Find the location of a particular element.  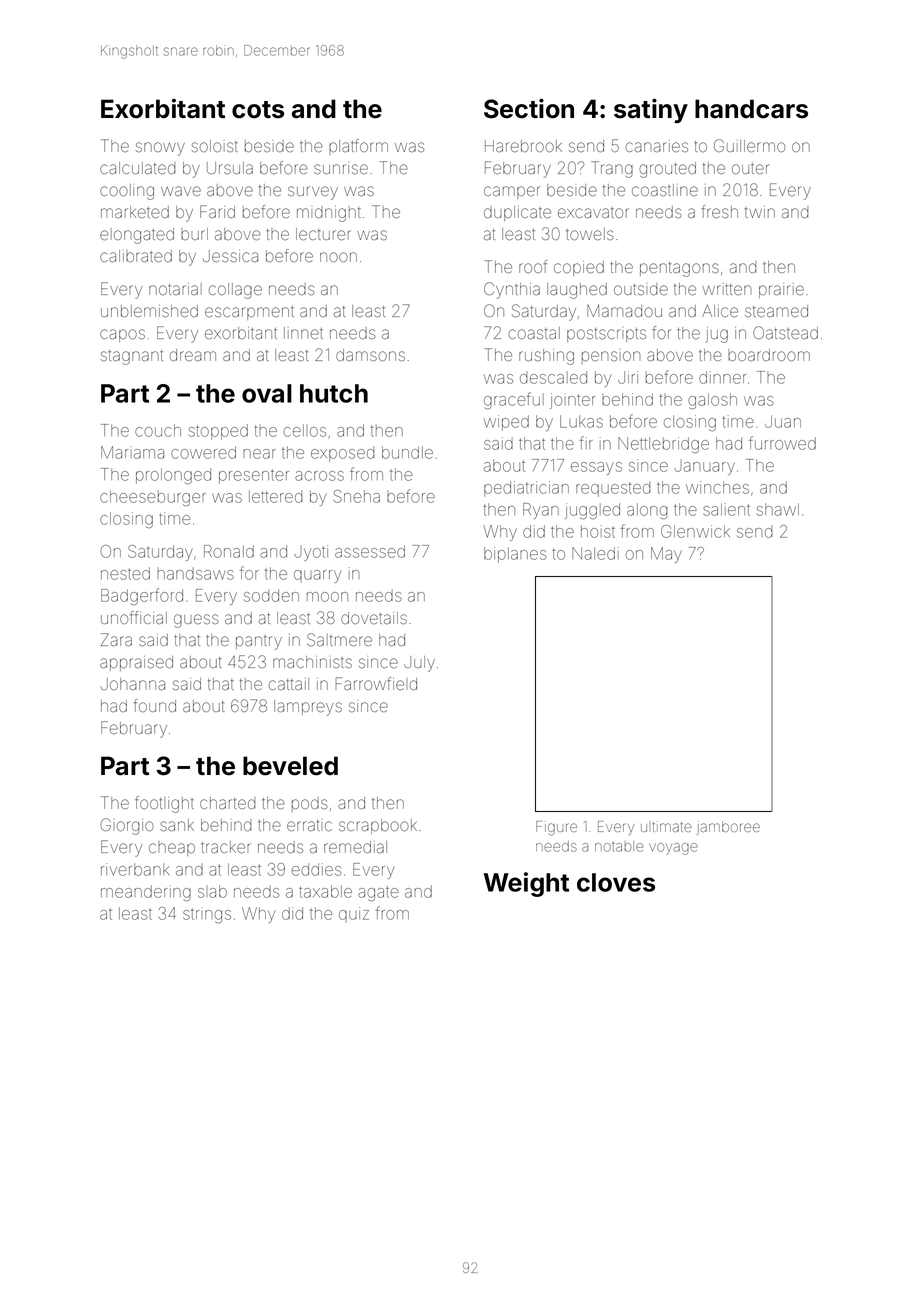

wave is located at coordinates (181, 191).
